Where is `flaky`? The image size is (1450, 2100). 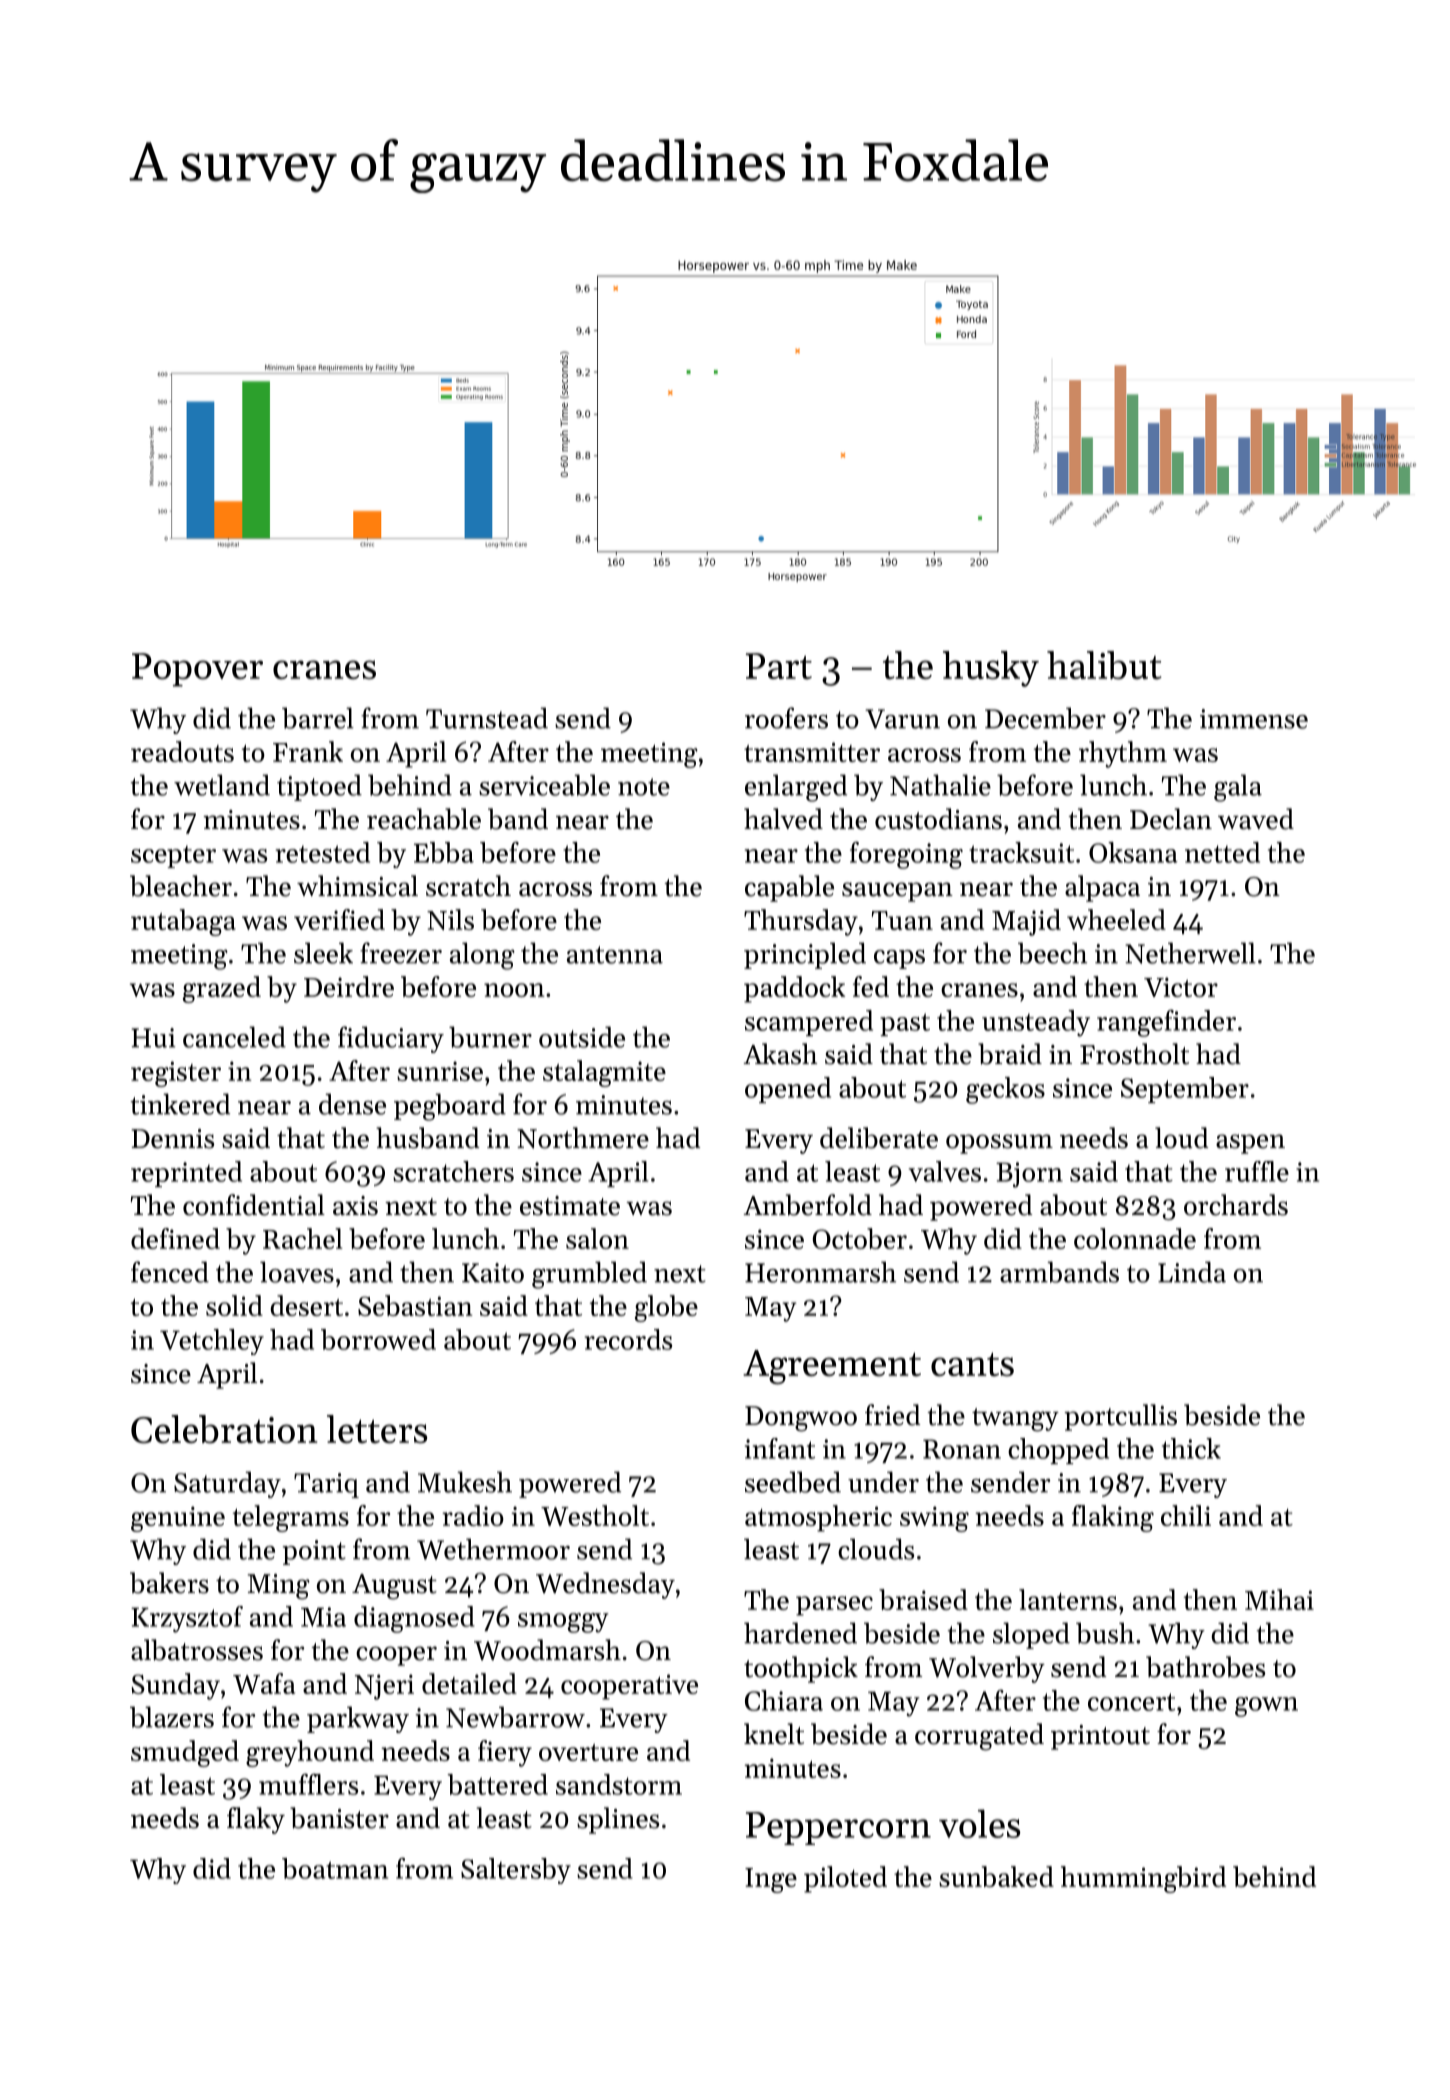 flaky is located at coordinates (256, 1820).
